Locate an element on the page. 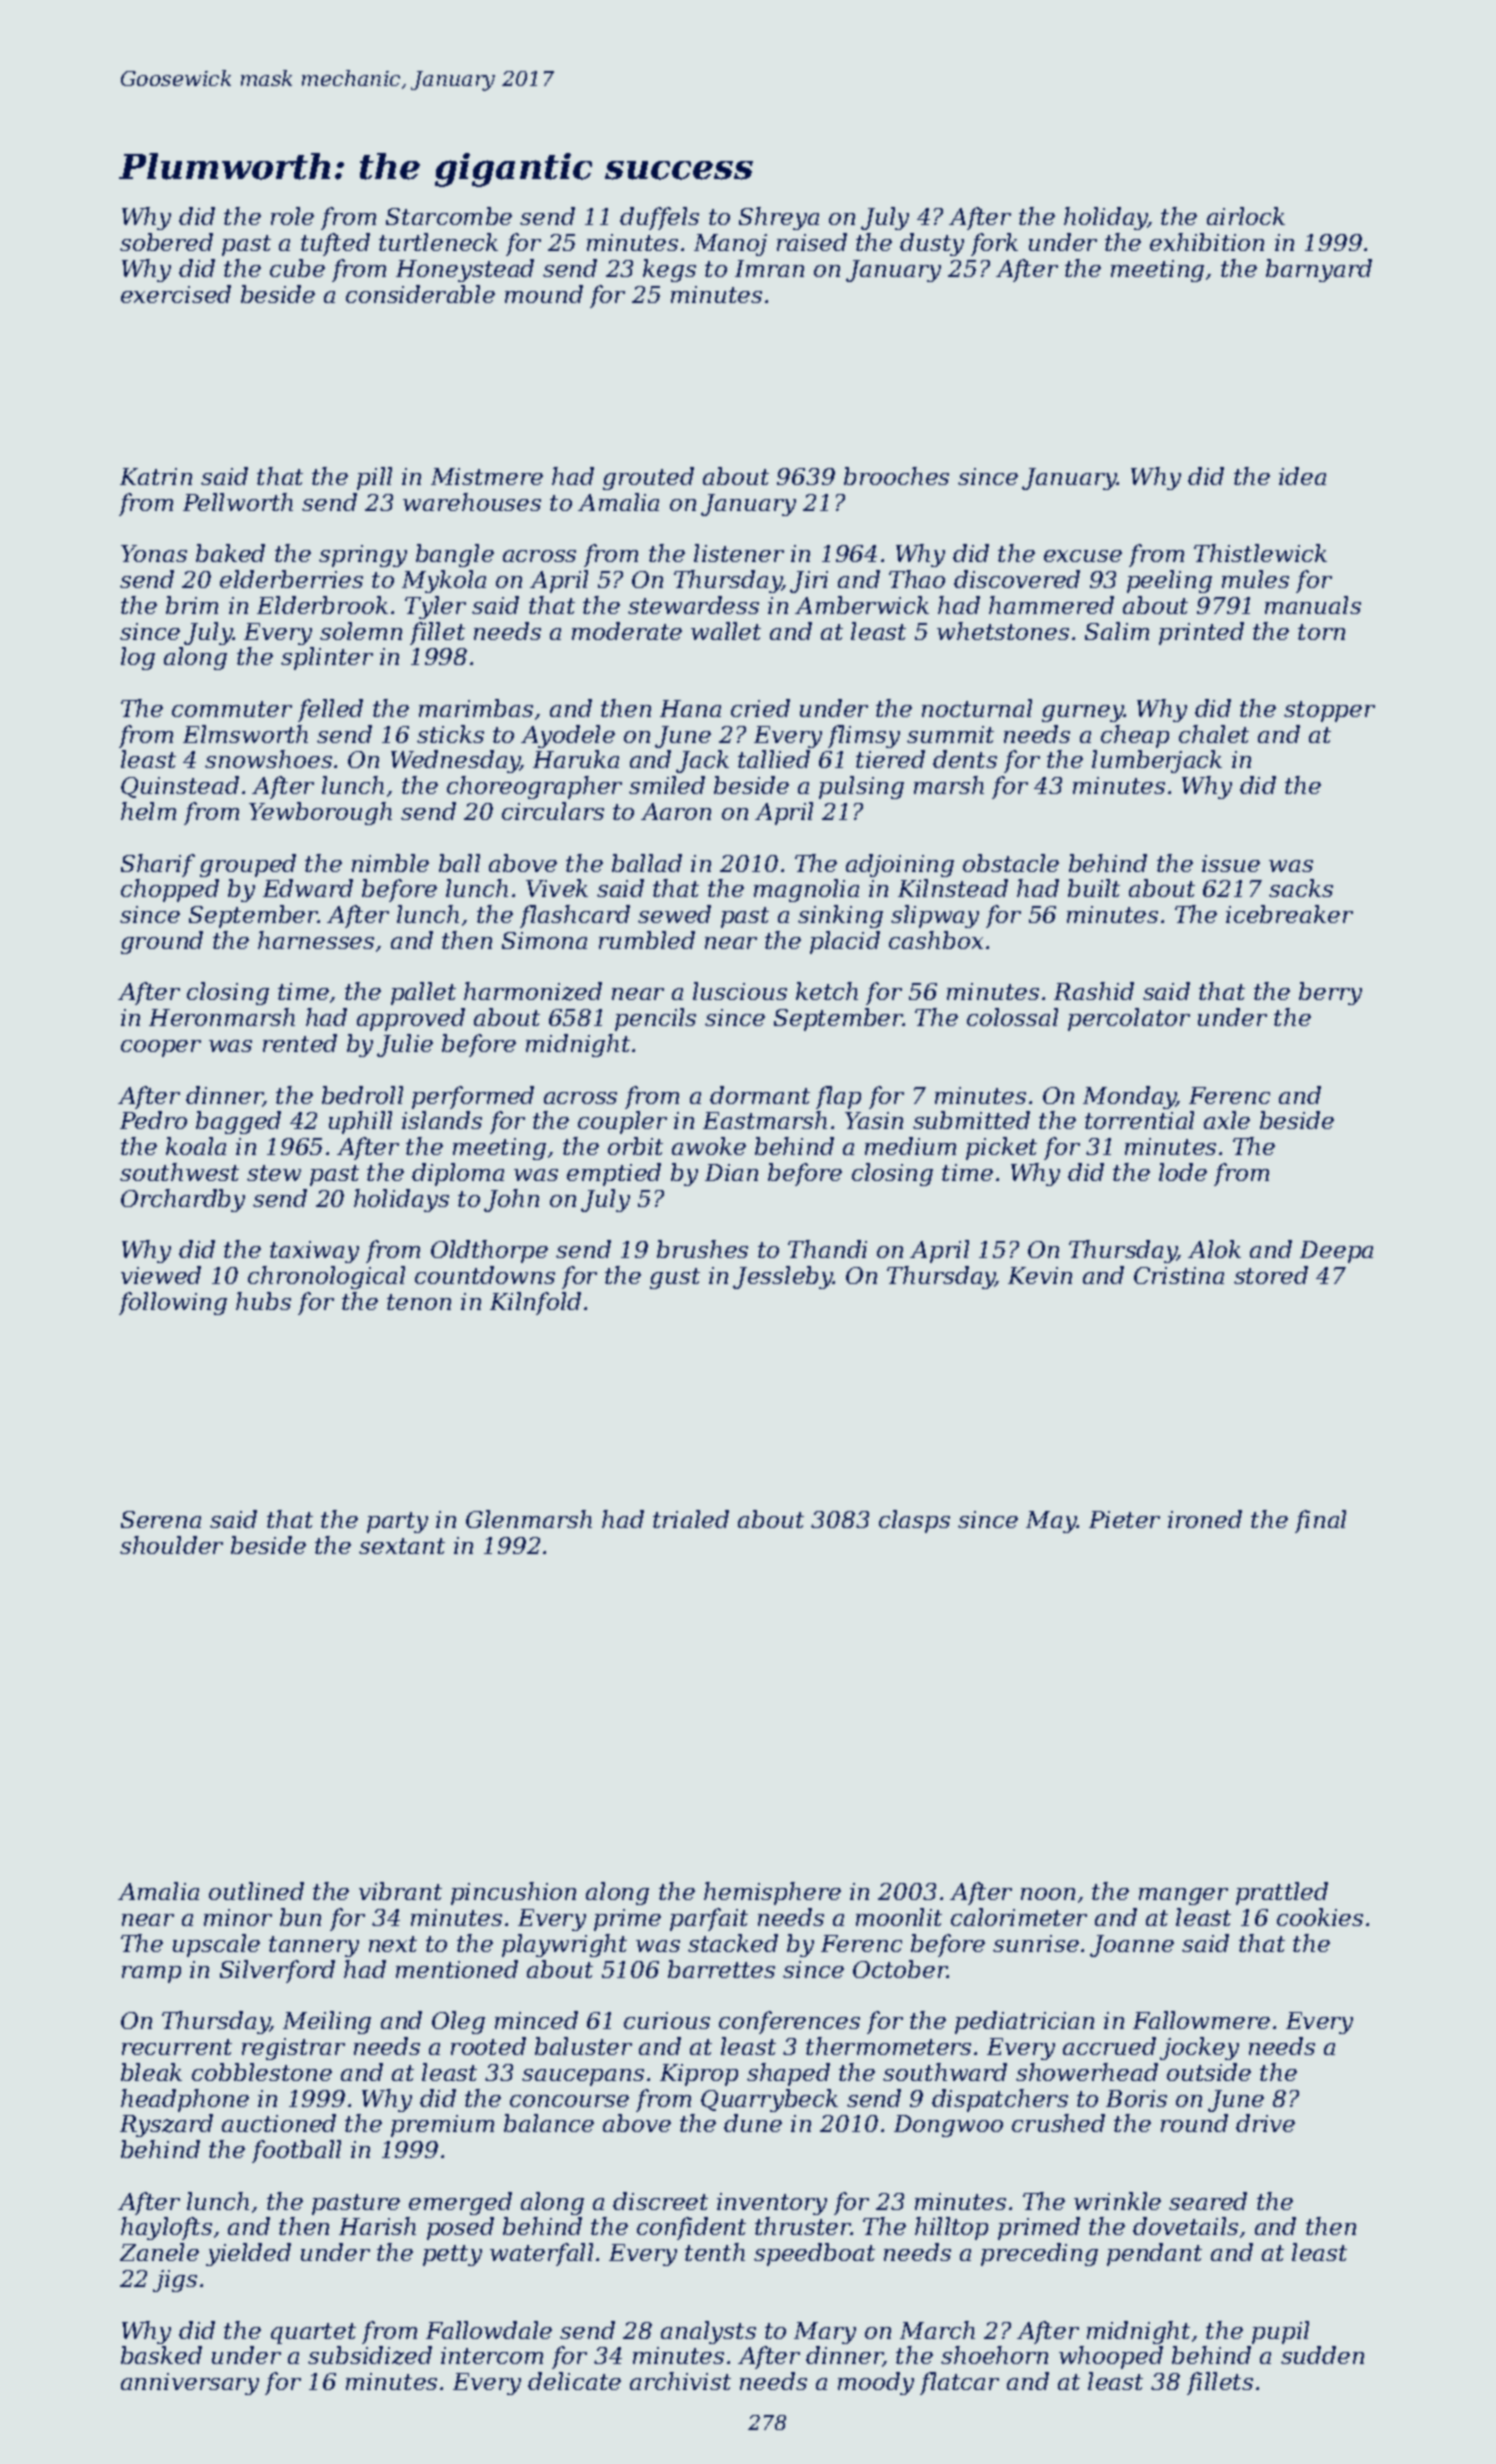 This image has height=2464, width=1496. flimsy is located at coordinates (864, 736).
